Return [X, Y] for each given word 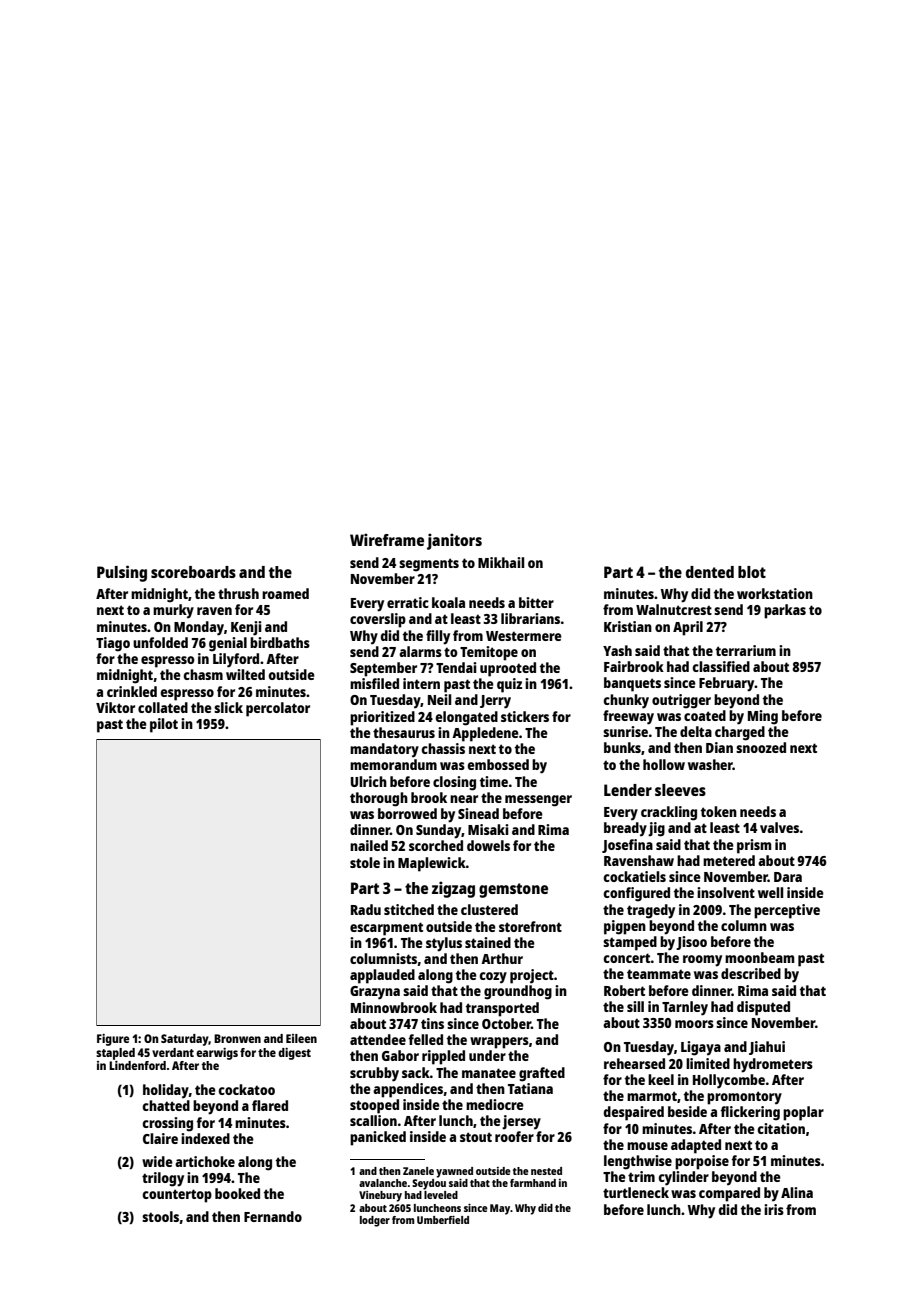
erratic [408, 602]
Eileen [301, 1038]
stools [160, 1216]
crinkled [132, 691]
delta [696, 731]
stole [365, 862]
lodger [375, 1221]
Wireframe [387, 539]
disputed [763, 1008]
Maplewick [432, 864]
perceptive [787, 911]
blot [752, 572]
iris [774, 1209]
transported [502, 1009]
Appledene [485, 734]
